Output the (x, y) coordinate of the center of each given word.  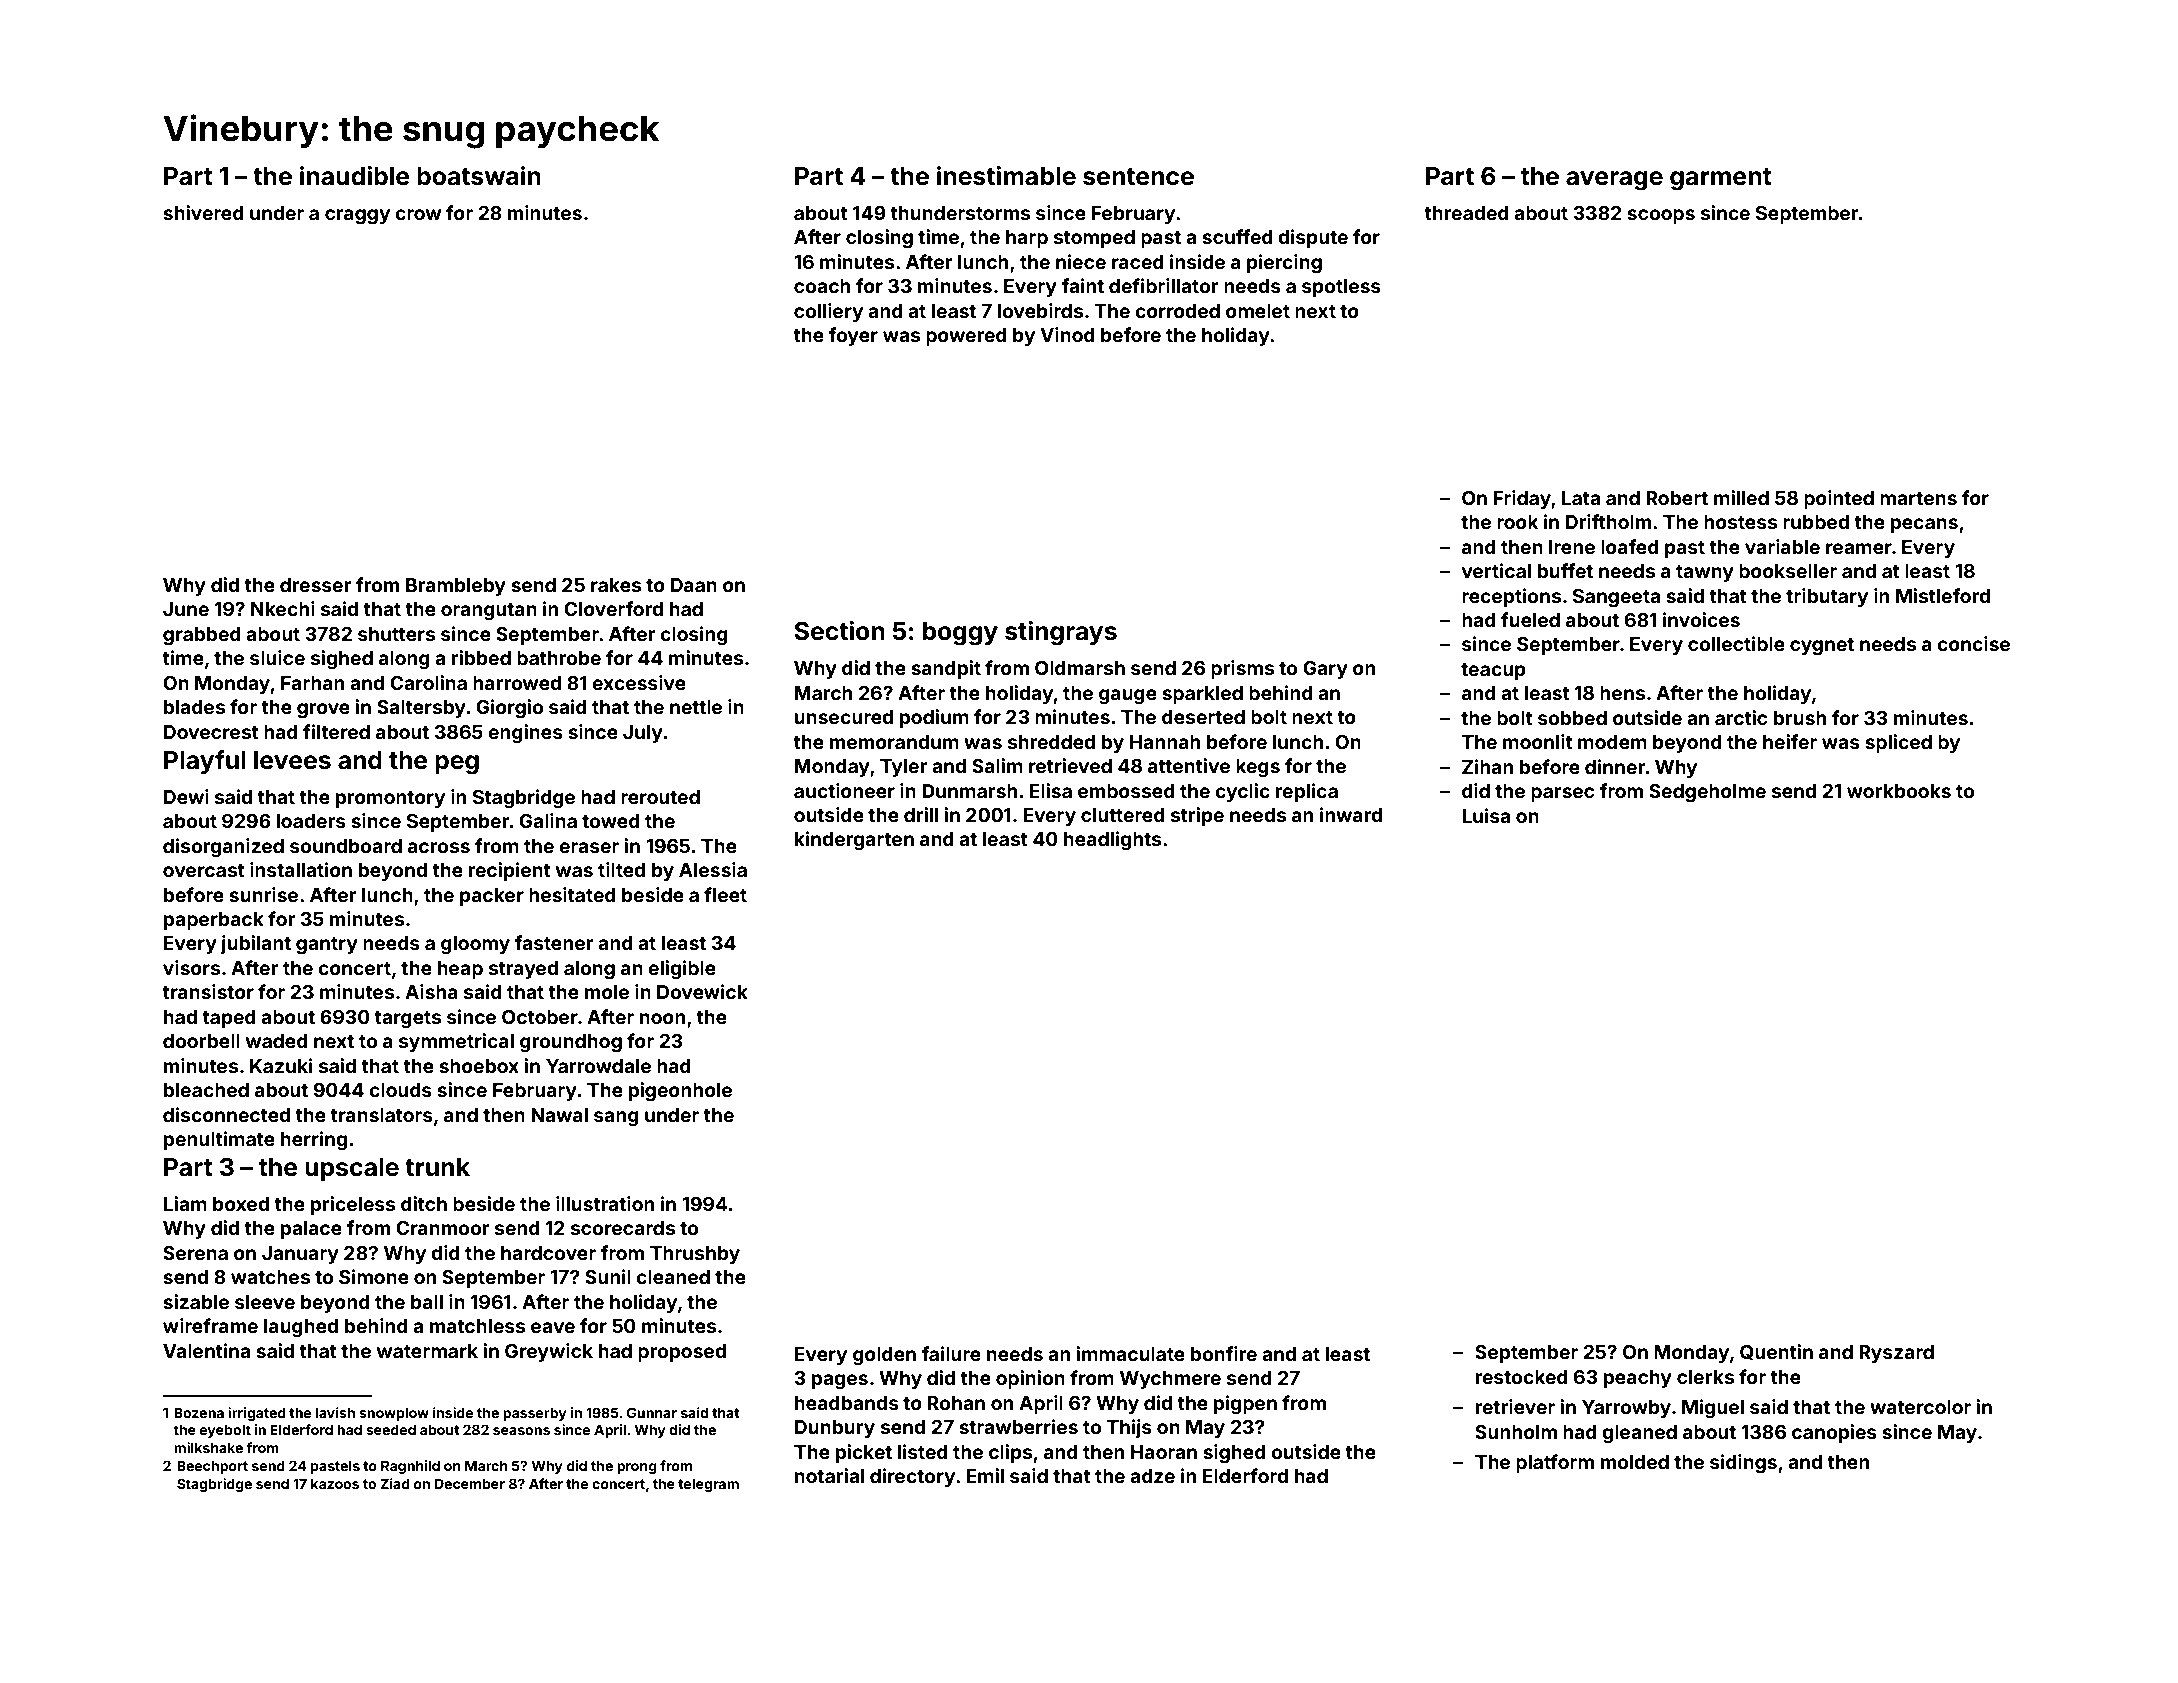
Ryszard (1896, 1354)
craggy (357, 216)
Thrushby (695, 1255)
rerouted (660, 797)
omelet (1258, 311)
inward (1351, 814)
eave (553, 1327)
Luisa (1486, 815)
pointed (1839, 499)
